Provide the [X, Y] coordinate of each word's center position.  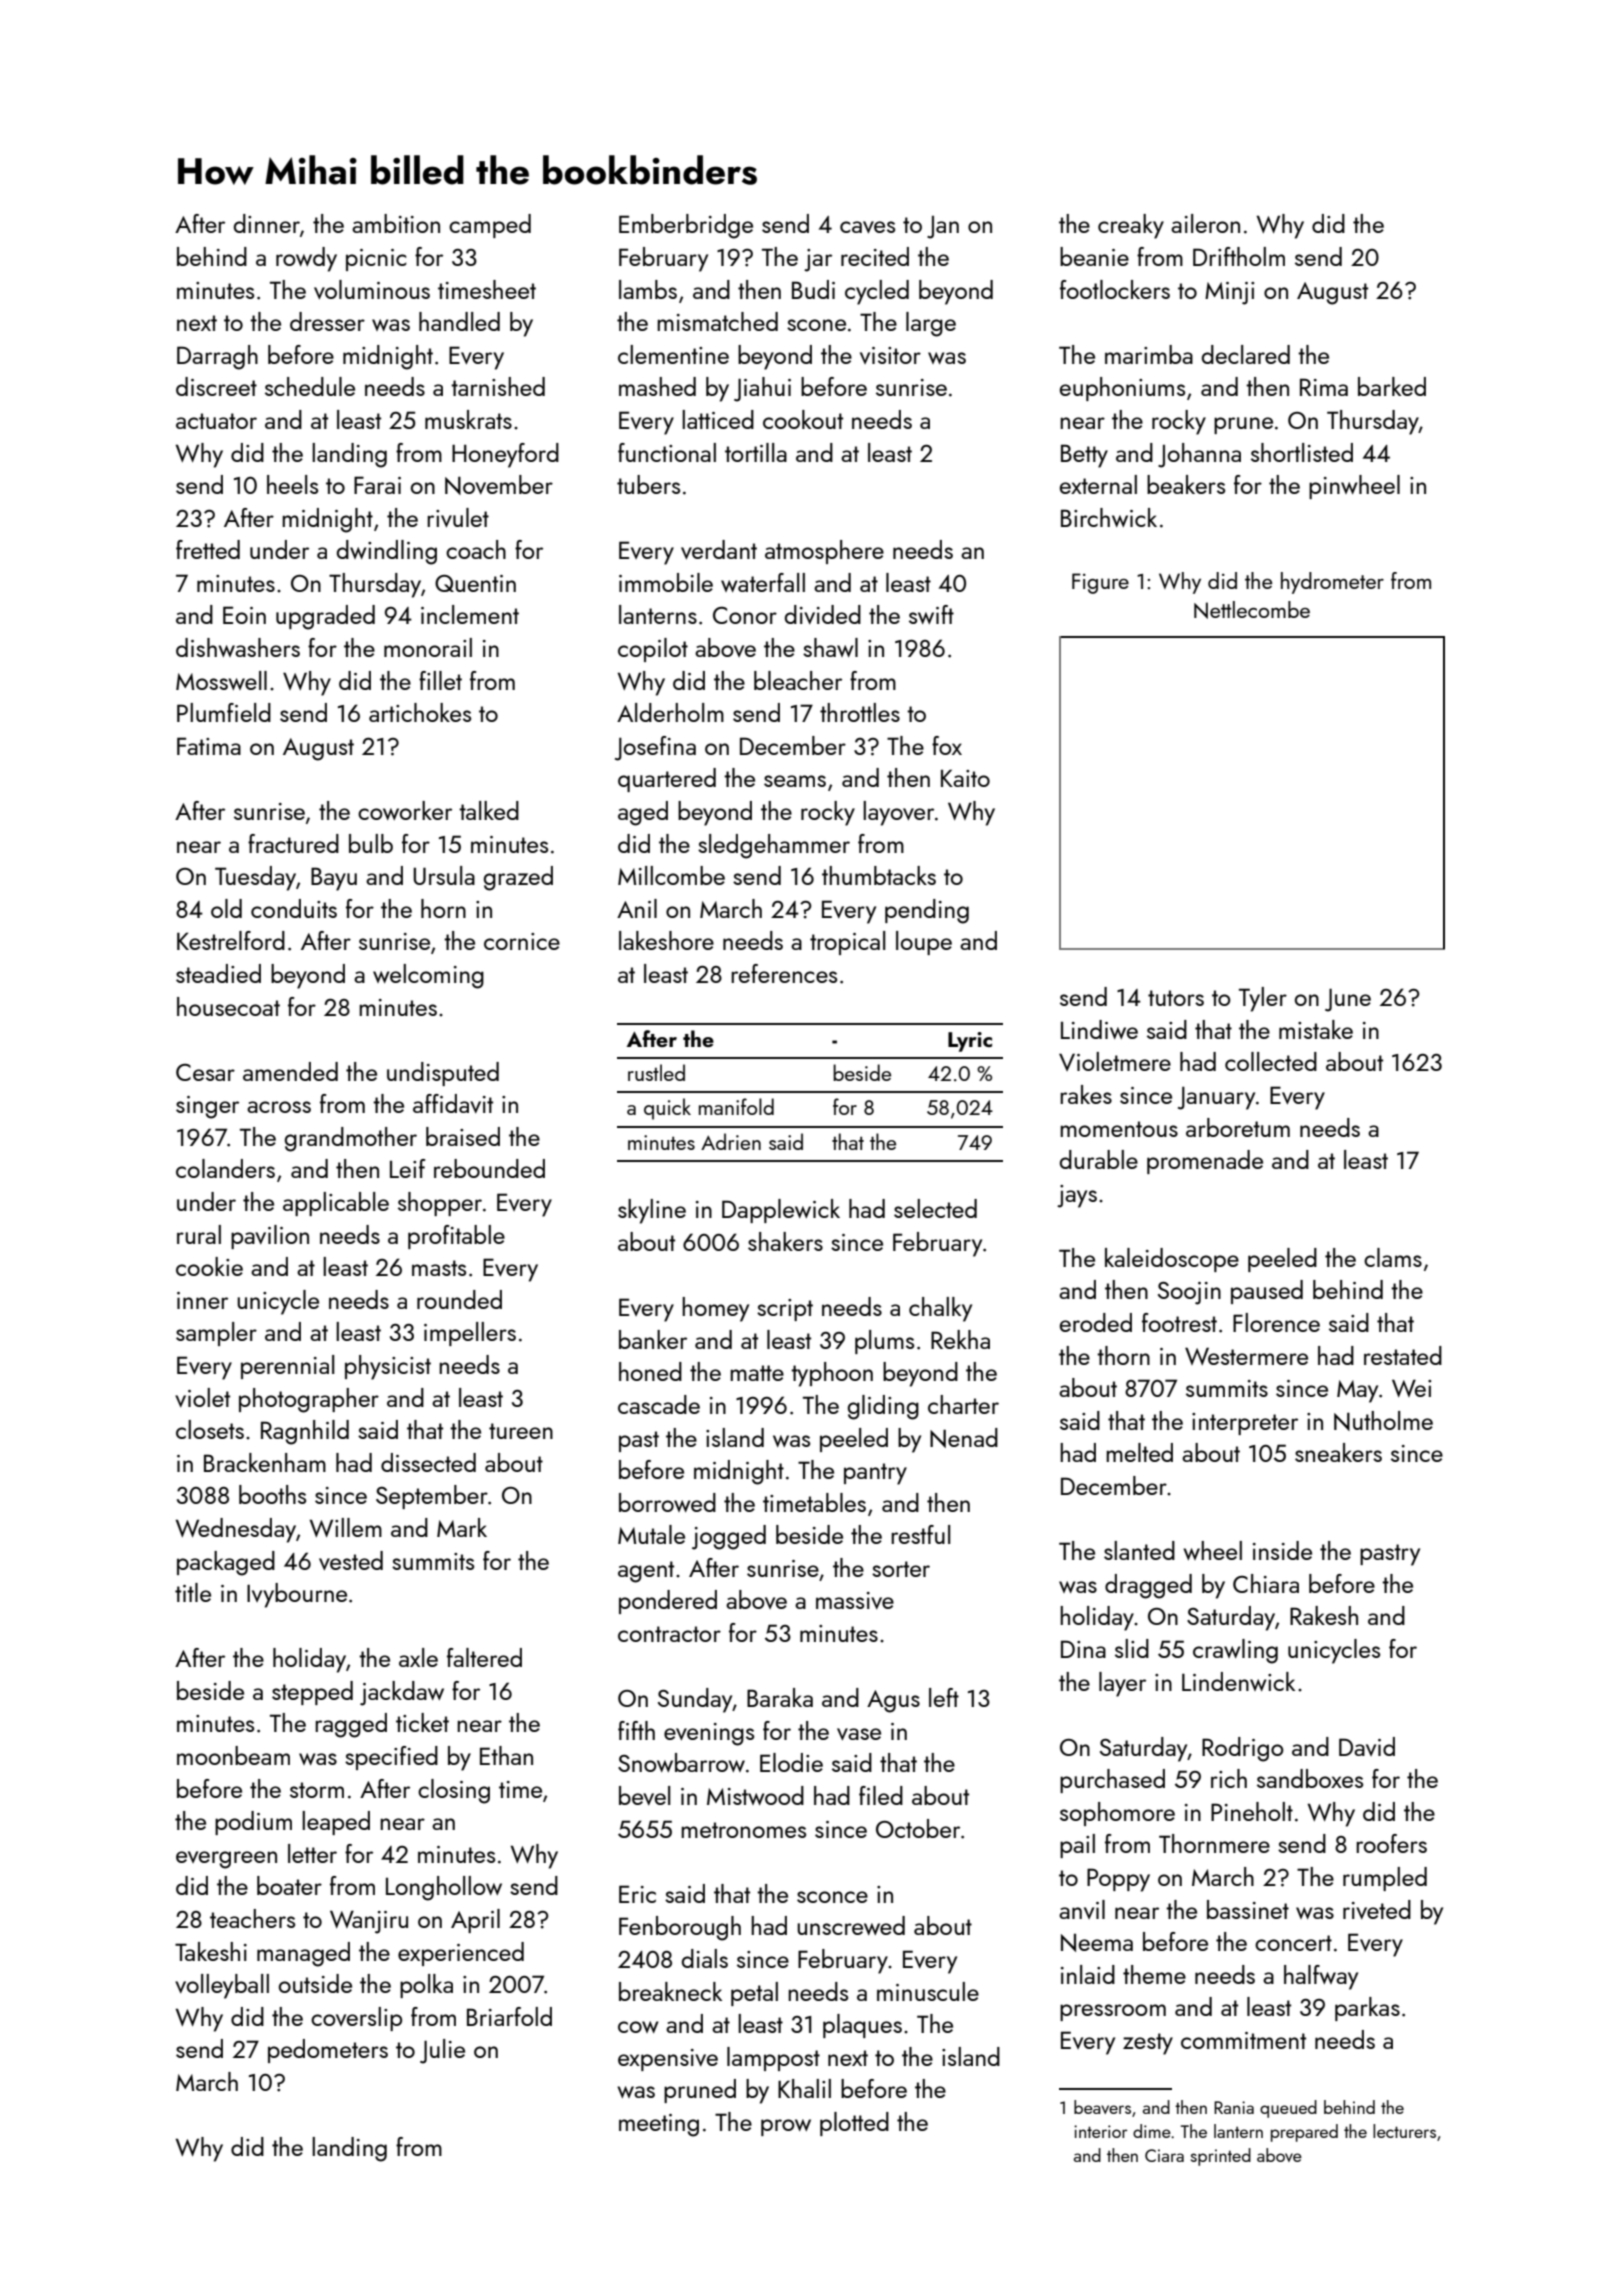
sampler [216, 1334]
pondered [668, 1602]
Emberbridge [686, 226]
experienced [461, 1954]
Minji [1229, 293]
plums [884, 1342]
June [1348, 1000]
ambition [396, 223]
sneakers [1338, 1452]
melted [1139, 1452]
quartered [667, 780]
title [193, 1592]
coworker [405, 810]
